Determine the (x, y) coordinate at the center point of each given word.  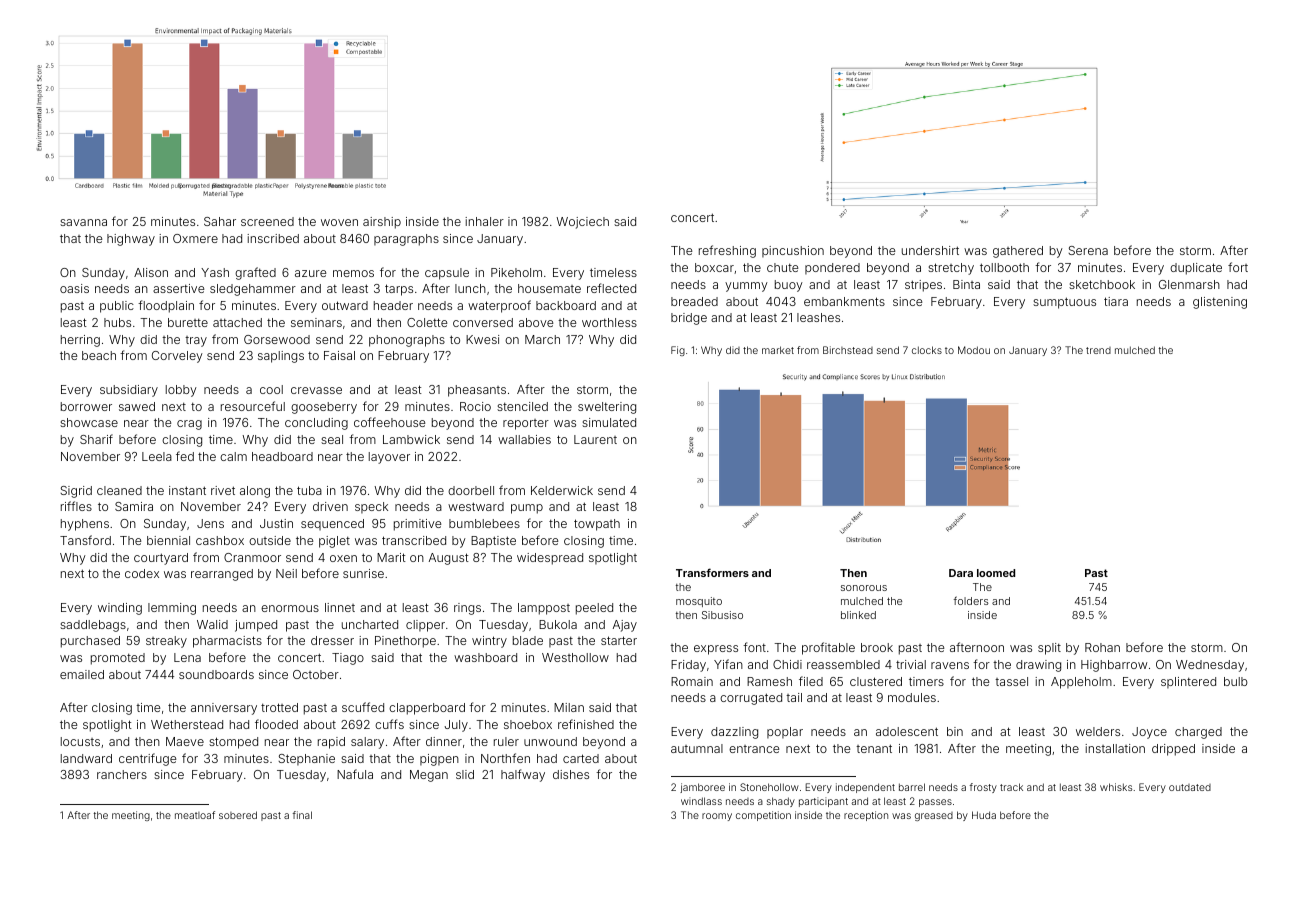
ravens (950, 665)
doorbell (471, 490)
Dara (961, 573)
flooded (276, 724)
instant (187, 490)
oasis (74, 288)
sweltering (607, 408)
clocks (927, 350)
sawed (137, 406)
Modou (974, 350)
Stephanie (306, 760)
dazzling (734, 733)
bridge (689, 319)
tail (794, 697)
